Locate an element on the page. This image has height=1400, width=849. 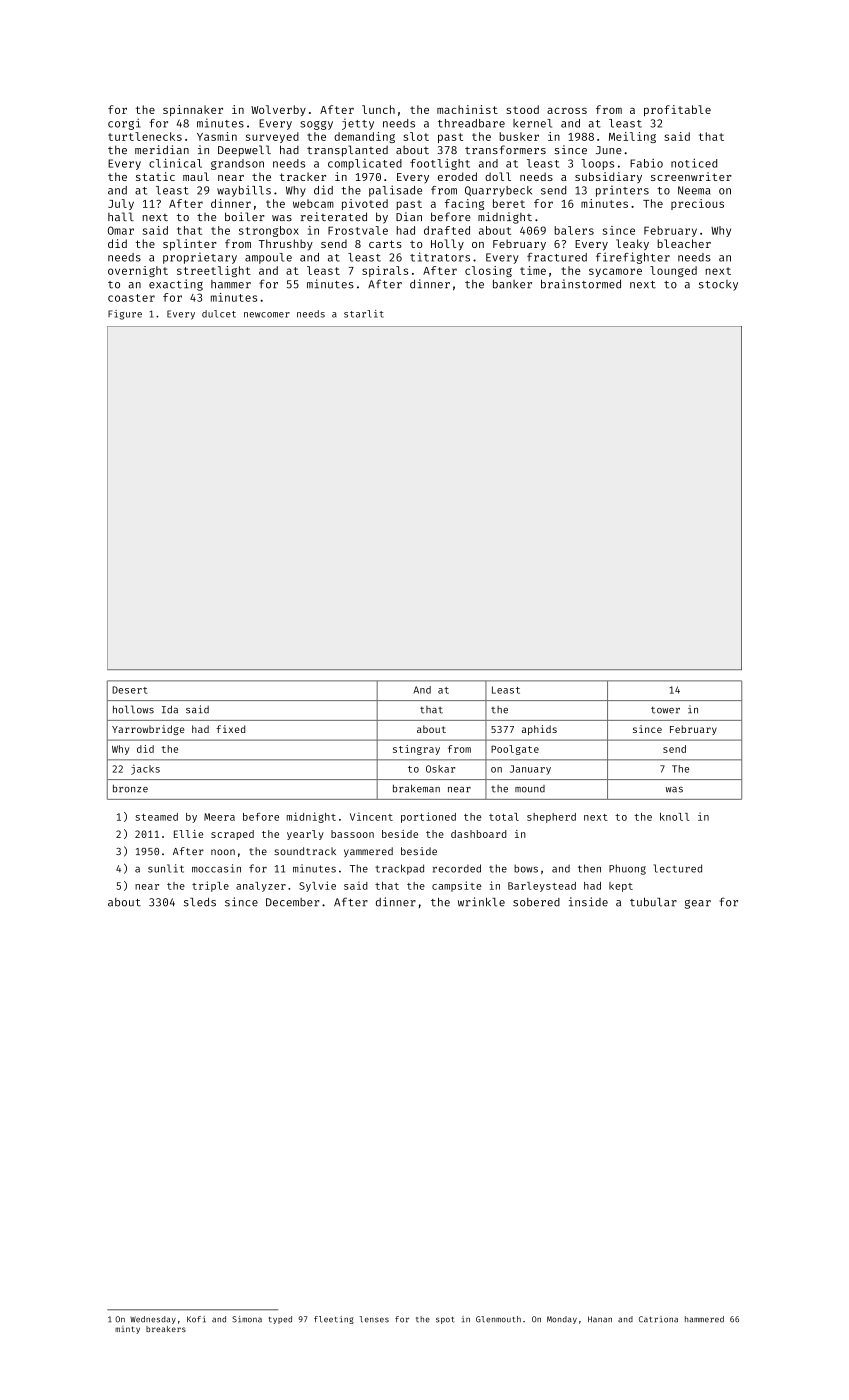
tower is located at coordinates (665, 710).
